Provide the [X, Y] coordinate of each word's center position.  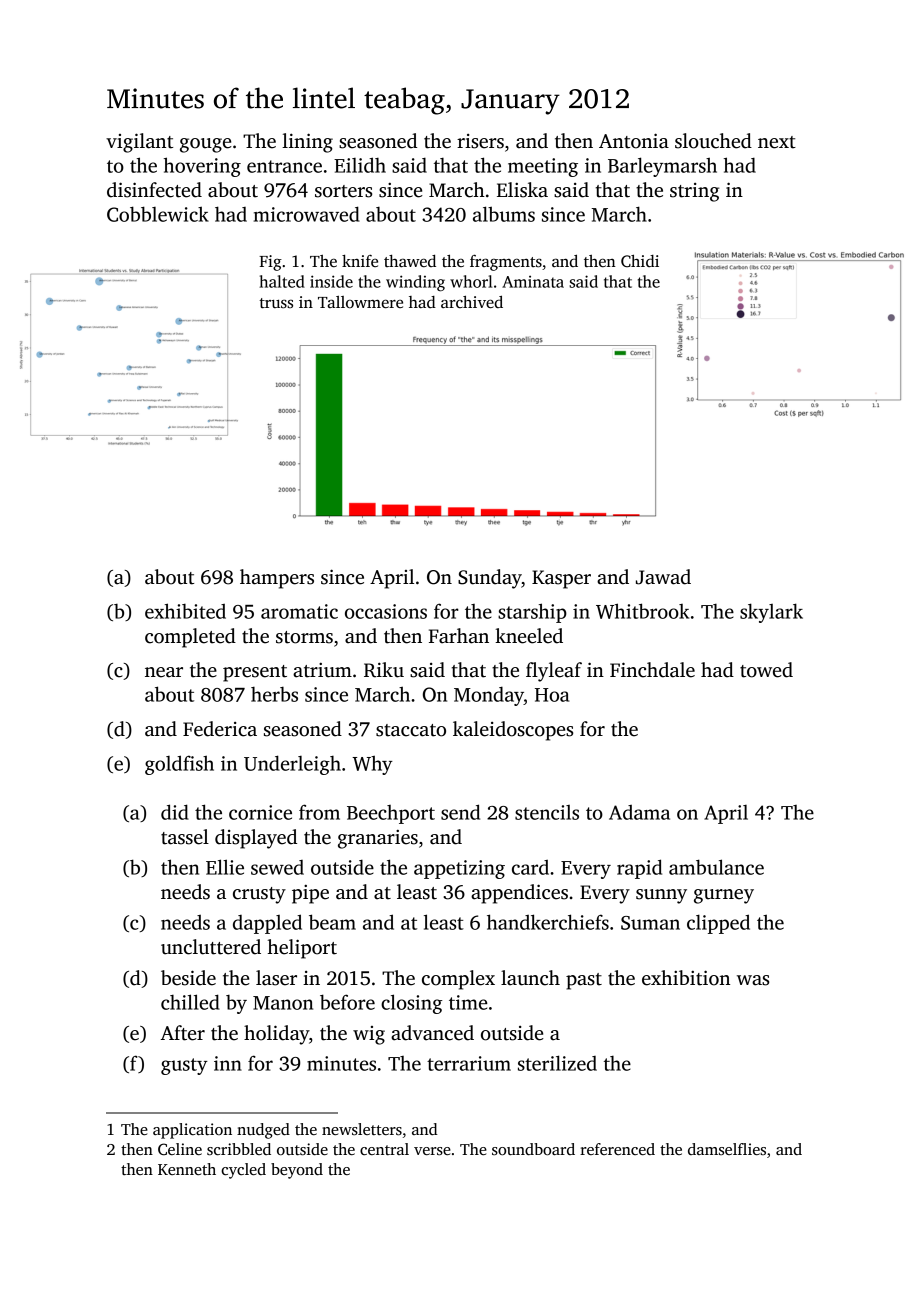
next [777, 142]
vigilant [139, 143]
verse [432, 1151]
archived [472, 301]
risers [480, 141]
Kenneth [187, 1169]
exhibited [185, 611]
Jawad [663, 577]
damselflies [727, 1149]
